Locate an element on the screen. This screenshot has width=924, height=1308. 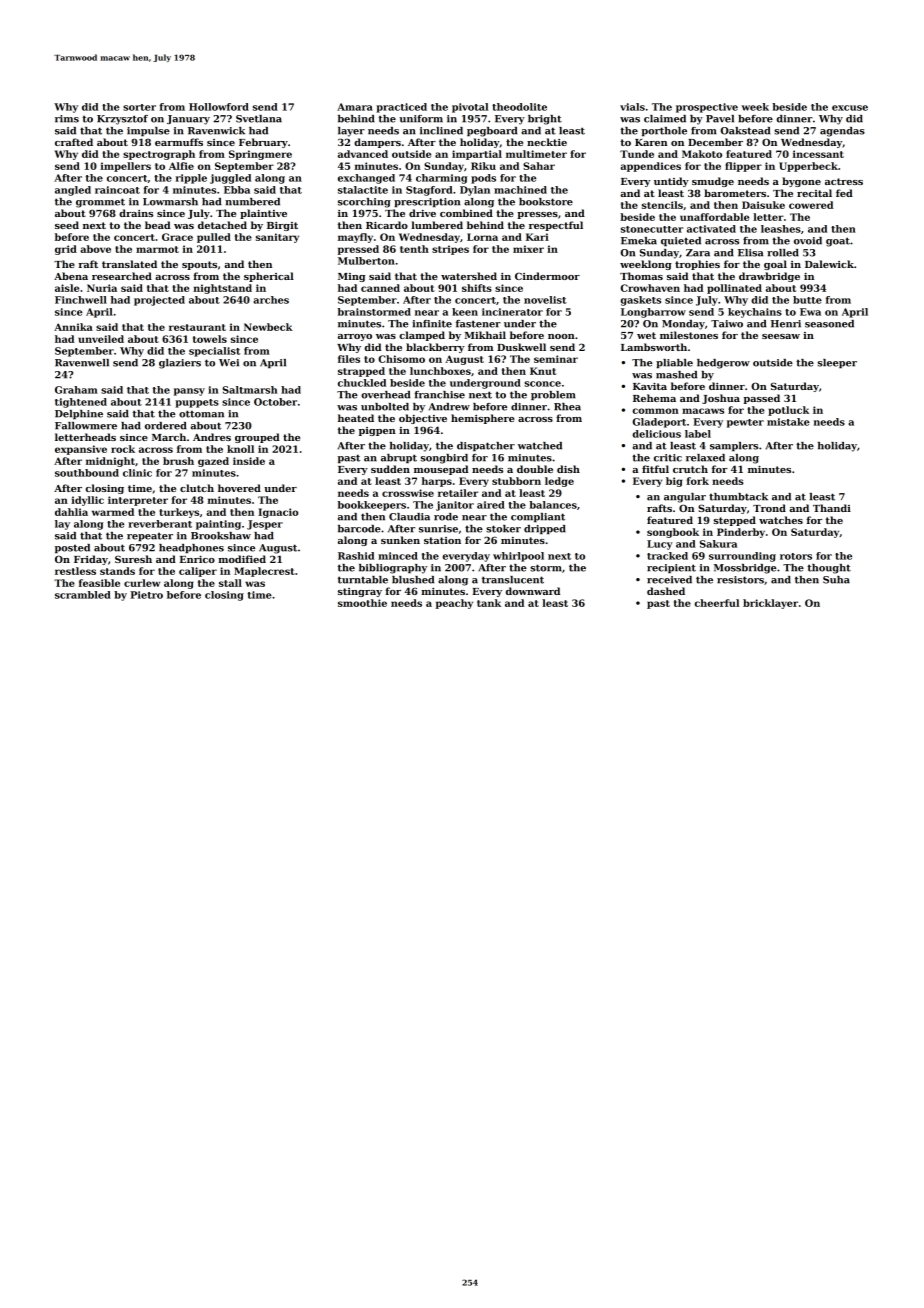
projected is located at coordinates (159, 301).
